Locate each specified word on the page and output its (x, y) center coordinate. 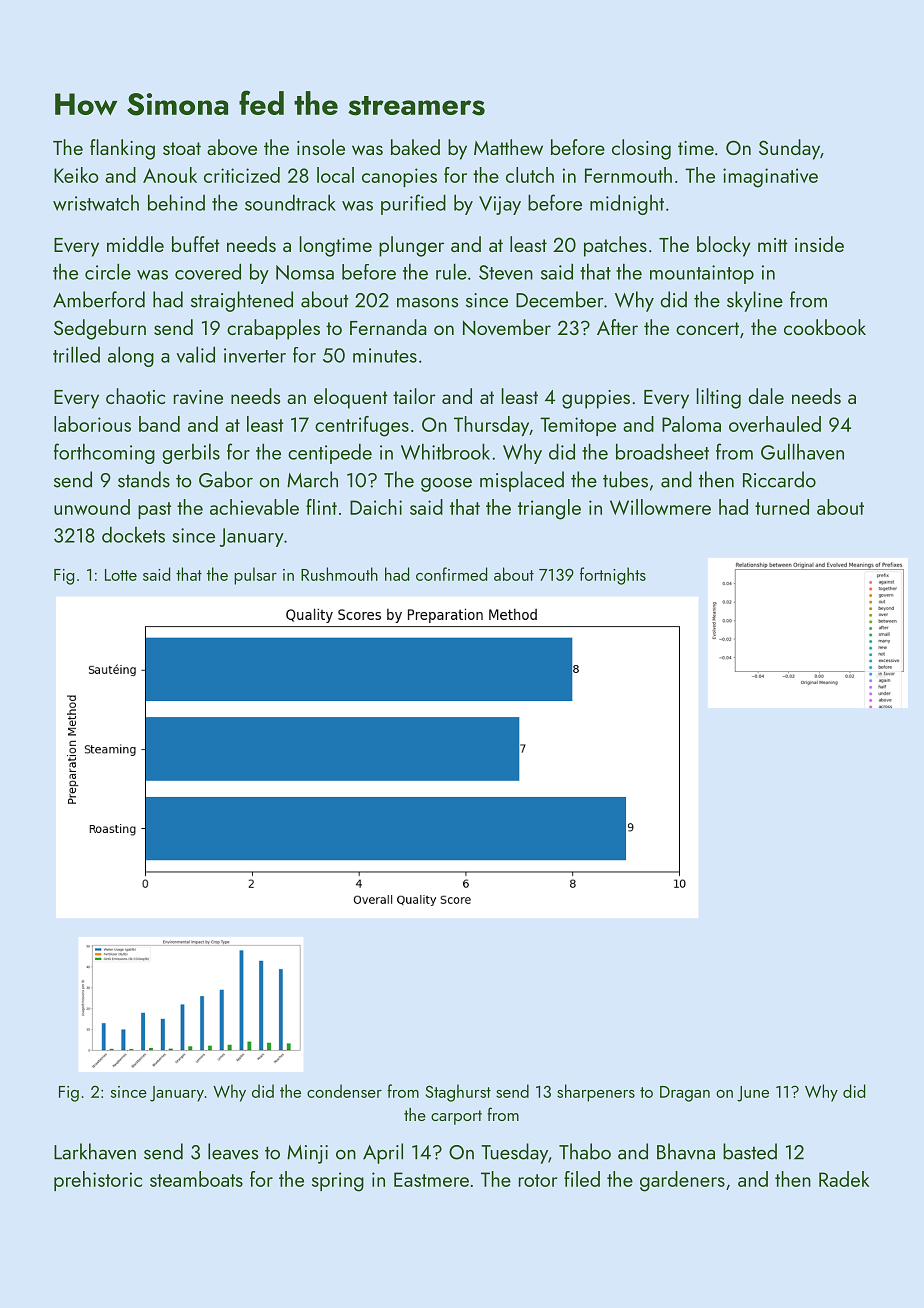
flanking (122, 149)
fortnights (613, 576)
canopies (399, 177)
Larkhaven (95, 1151)
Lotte (121, 575)
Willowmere (660, 507)
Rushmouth (339, 574)
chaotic (135, 396)
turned (782, 507)
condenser (344, 1091)
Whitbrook (445, 451)
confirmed (451, 574)
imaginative (770, 178)
